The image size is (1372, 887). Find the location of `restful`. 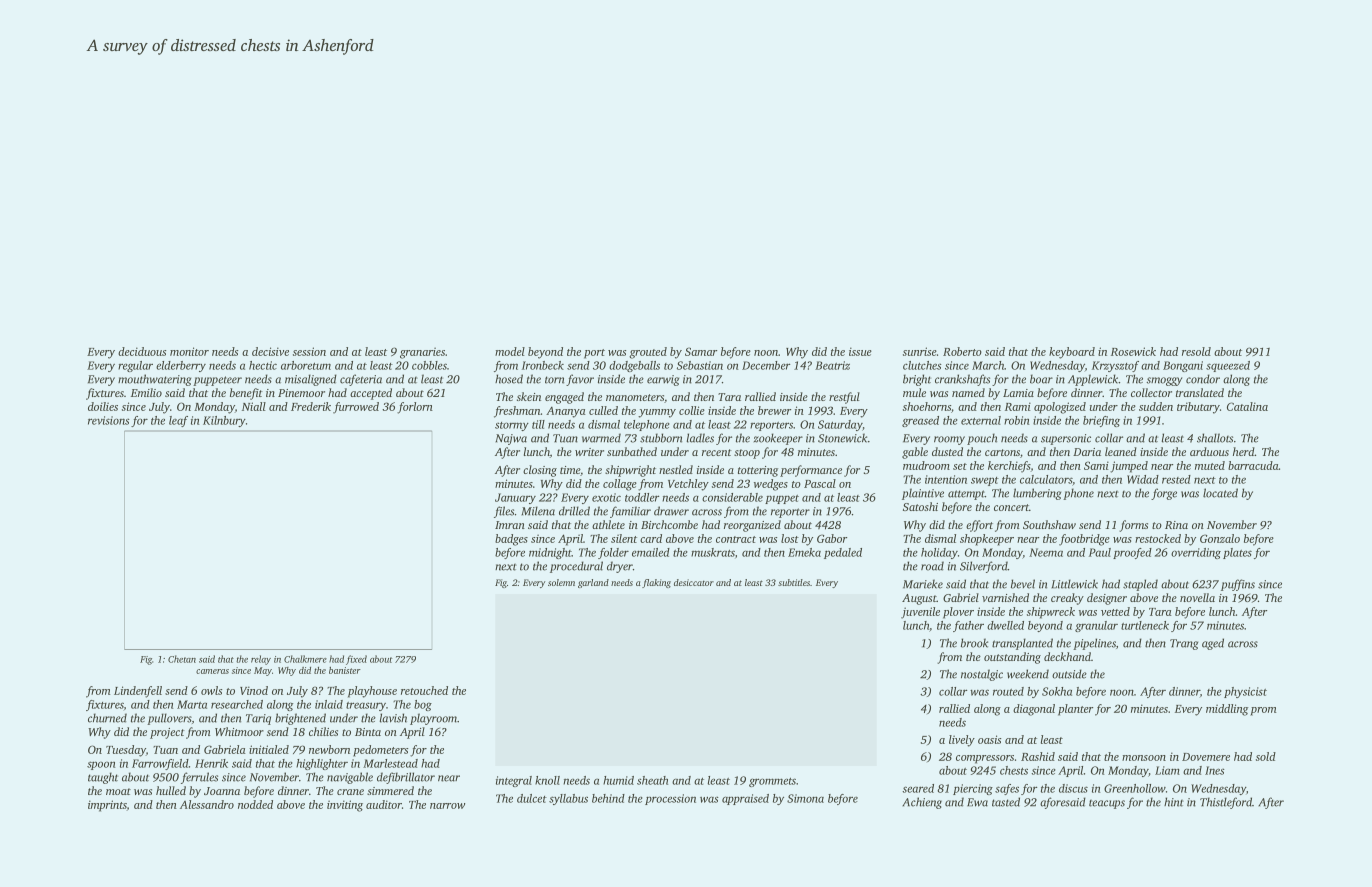

restful is located at coordinates (844, 398).
